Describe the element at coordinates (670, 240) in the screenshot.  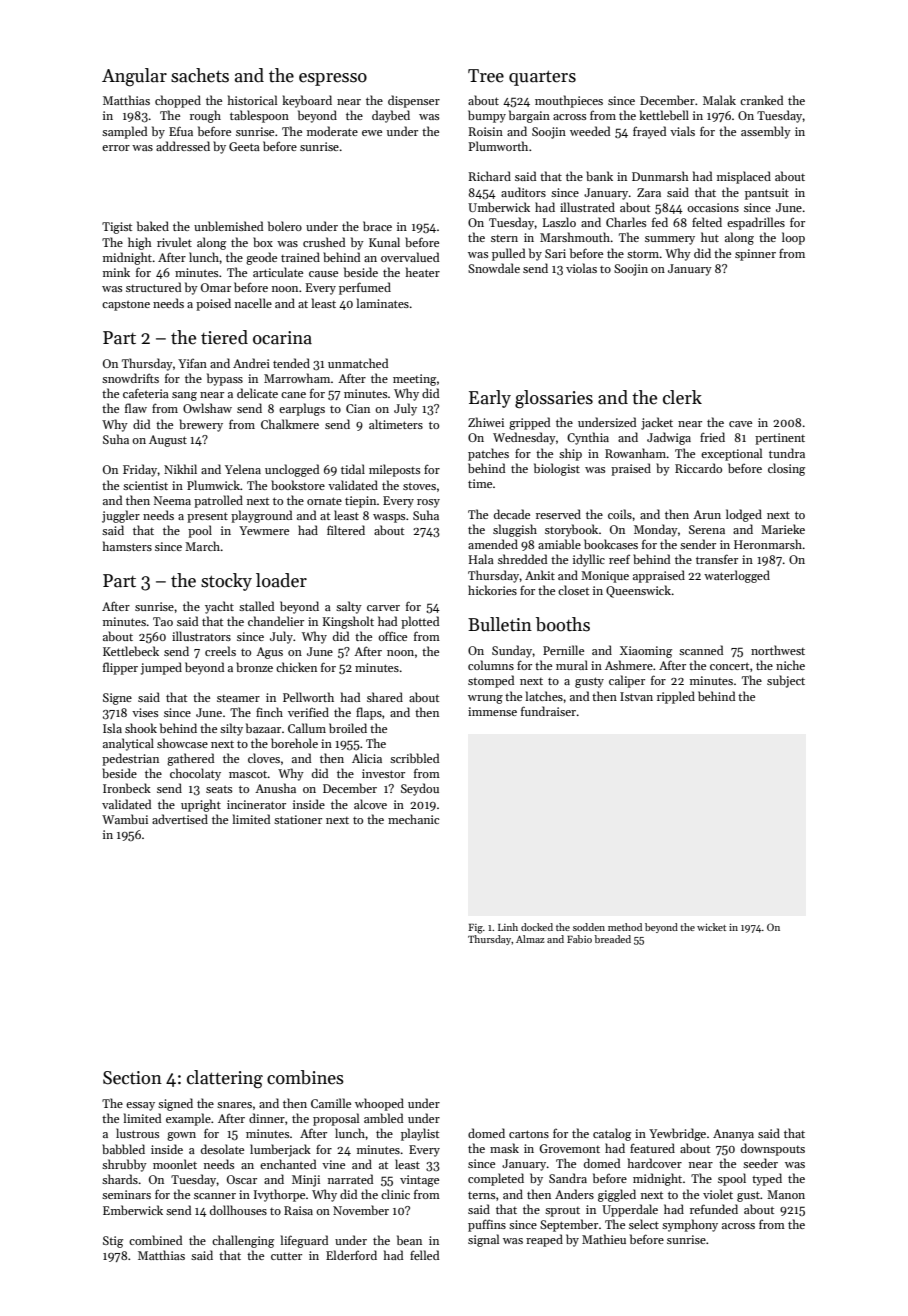
I see `summery` at that location.
